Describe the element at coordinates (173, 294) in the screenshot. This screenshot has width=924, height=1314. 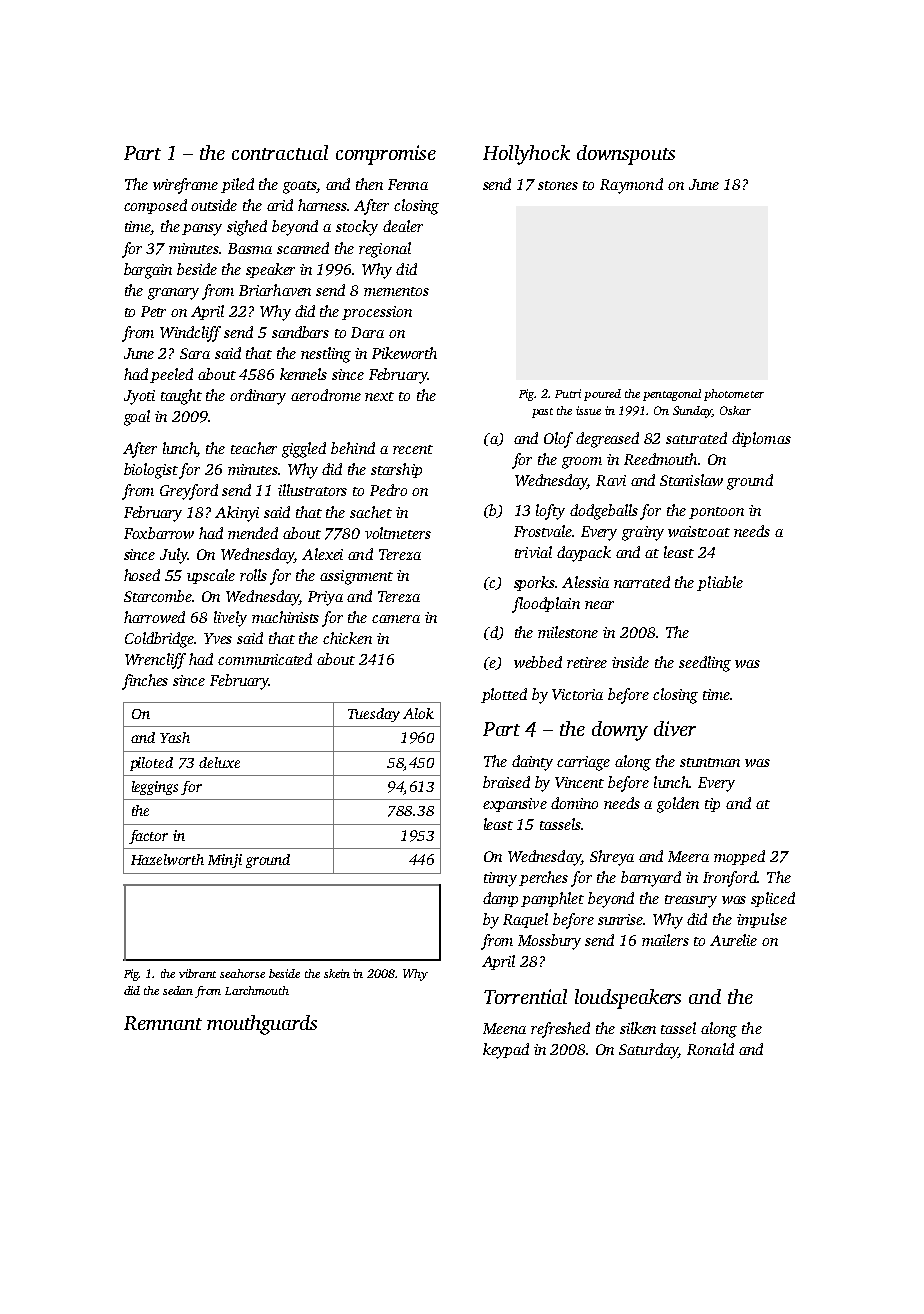
I see `granary` at that location.
